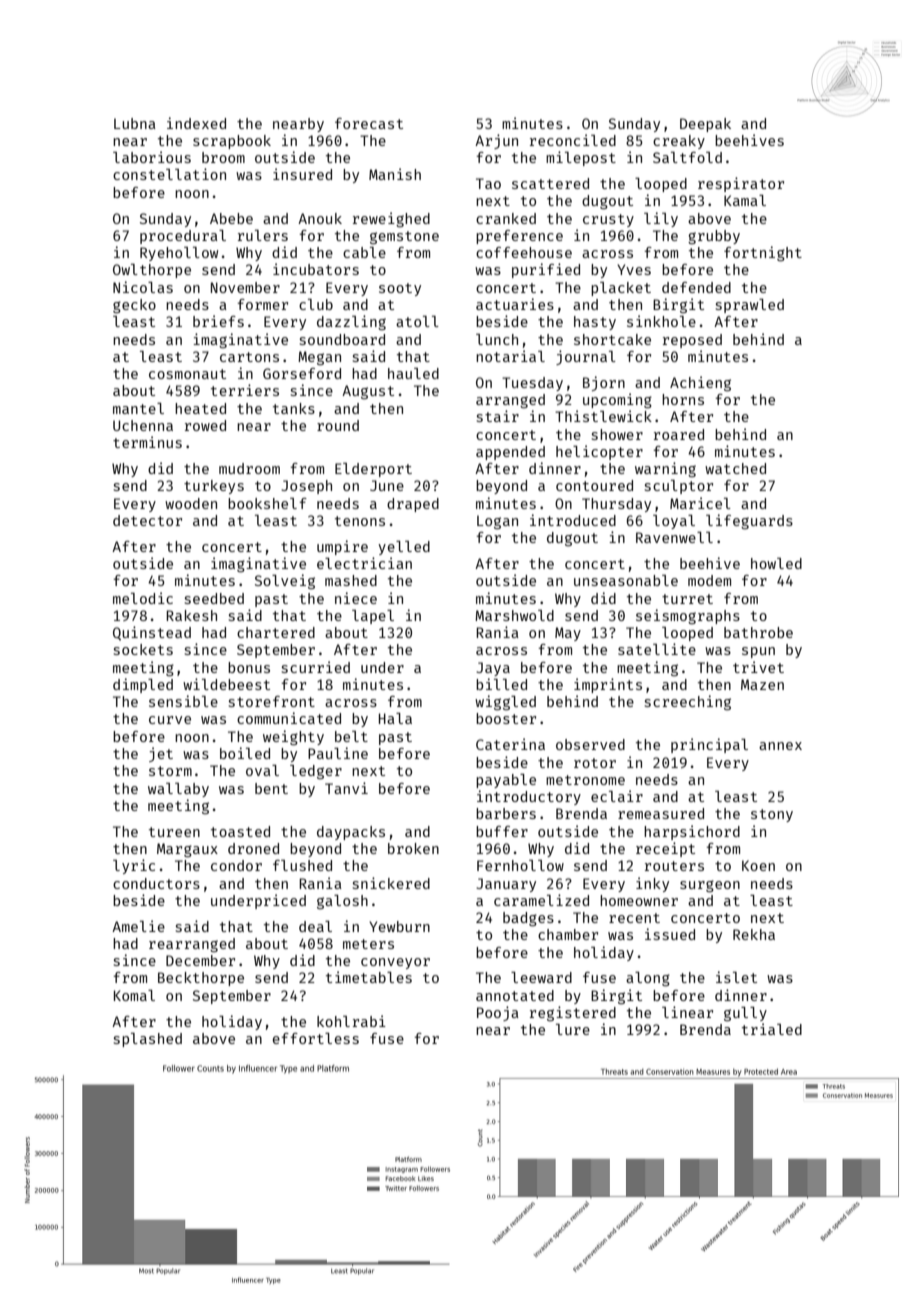 The height and width of the page is (1308, 924). What do you see at coordinates (758, 632) in the page?
I see `bathrobe` at bounding box center [758, 632].
